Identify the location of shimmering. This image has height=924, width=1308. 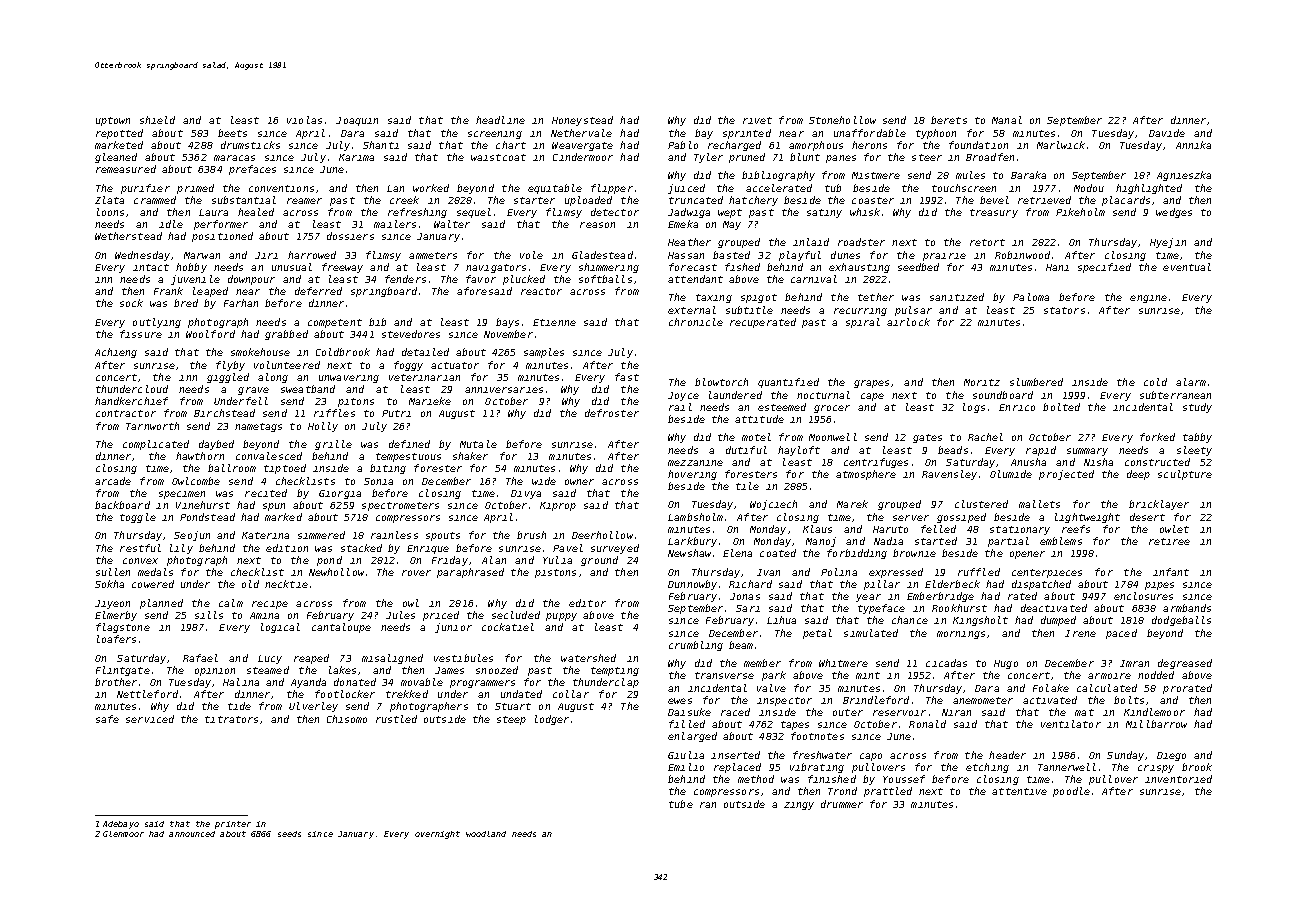
(609, 268).
